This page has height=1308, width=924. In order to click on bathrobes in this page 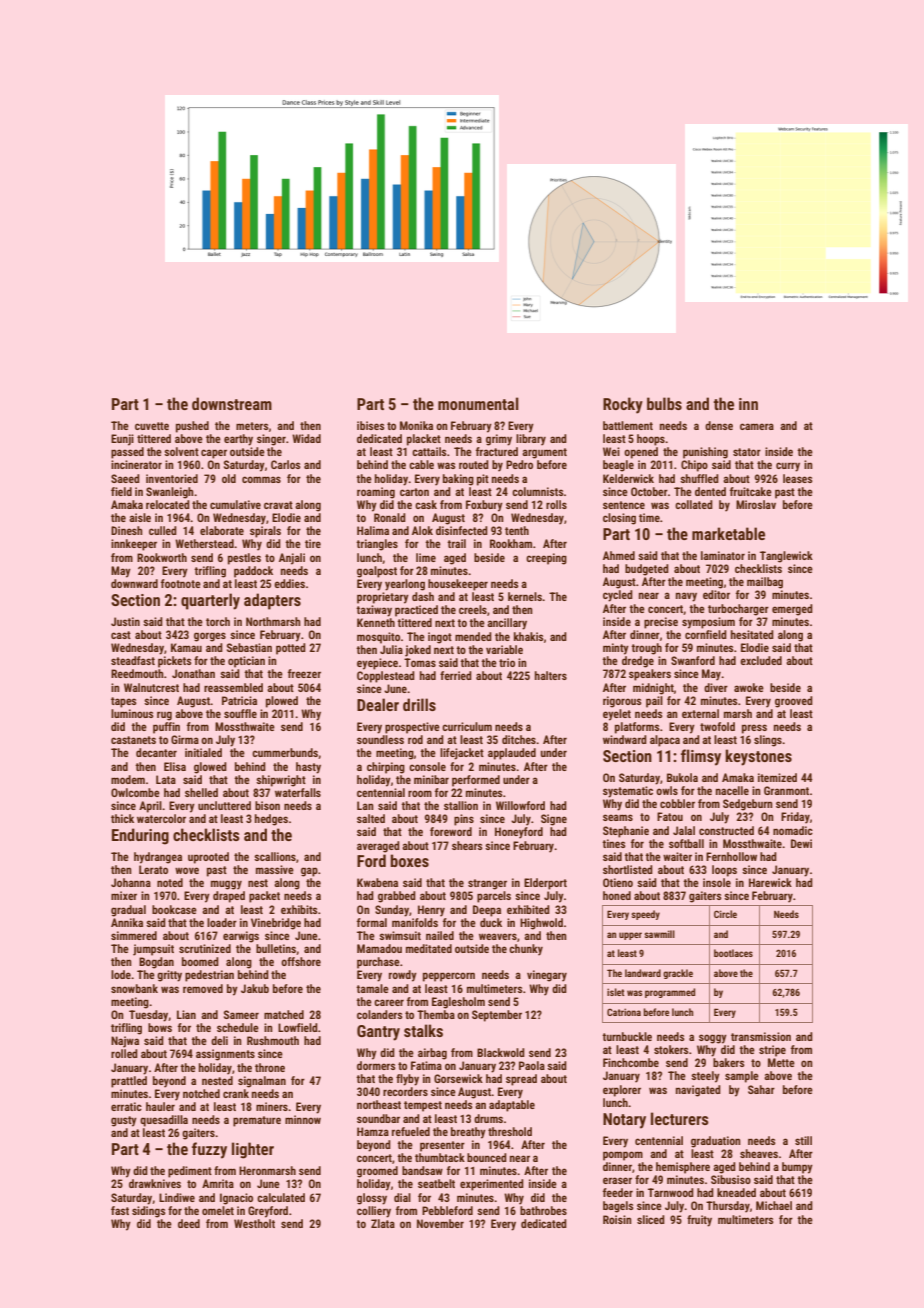, I will do `click(543, 1210)`.
